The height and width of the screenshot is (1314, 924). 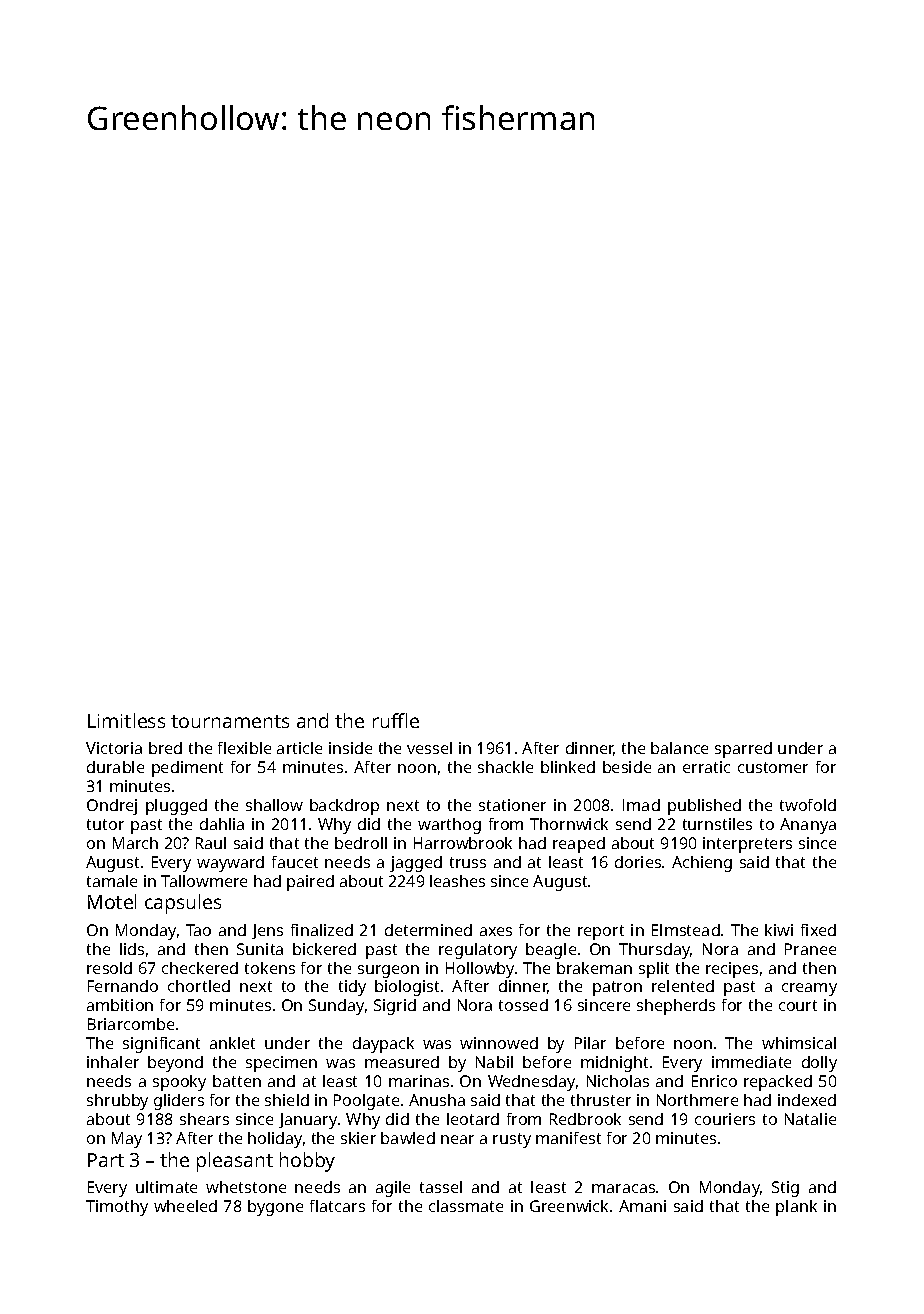 I want to click on backdrop, so click(x=344, y=807).
